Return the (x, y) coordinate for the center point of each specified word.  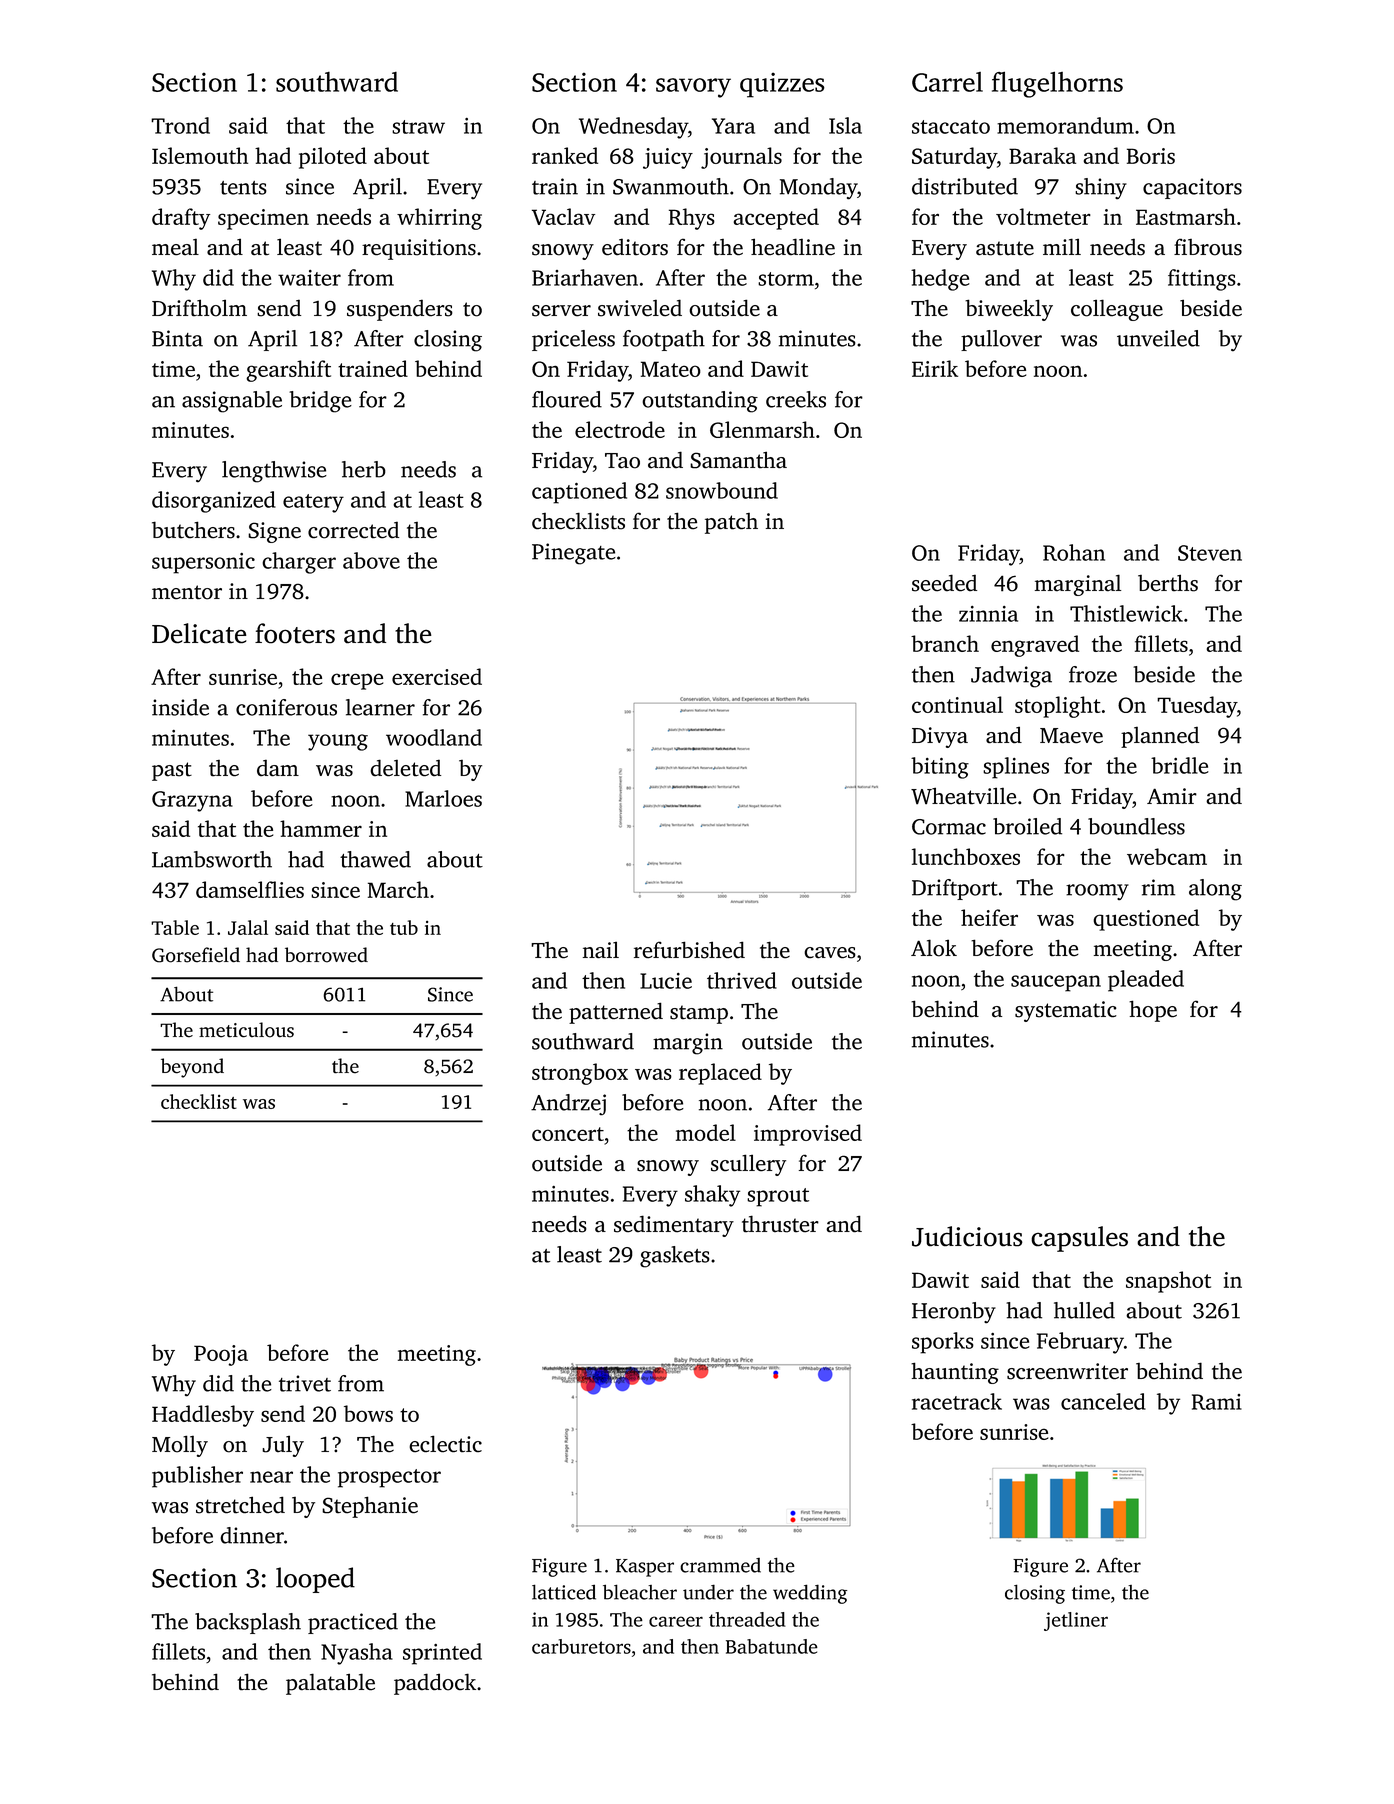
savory (693, 88)
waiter (309, 278)
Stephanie (370, 1507)
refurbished (689, 950)
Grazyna (192, 801)
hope (1153, 1011)
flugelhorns (1057, 84)
